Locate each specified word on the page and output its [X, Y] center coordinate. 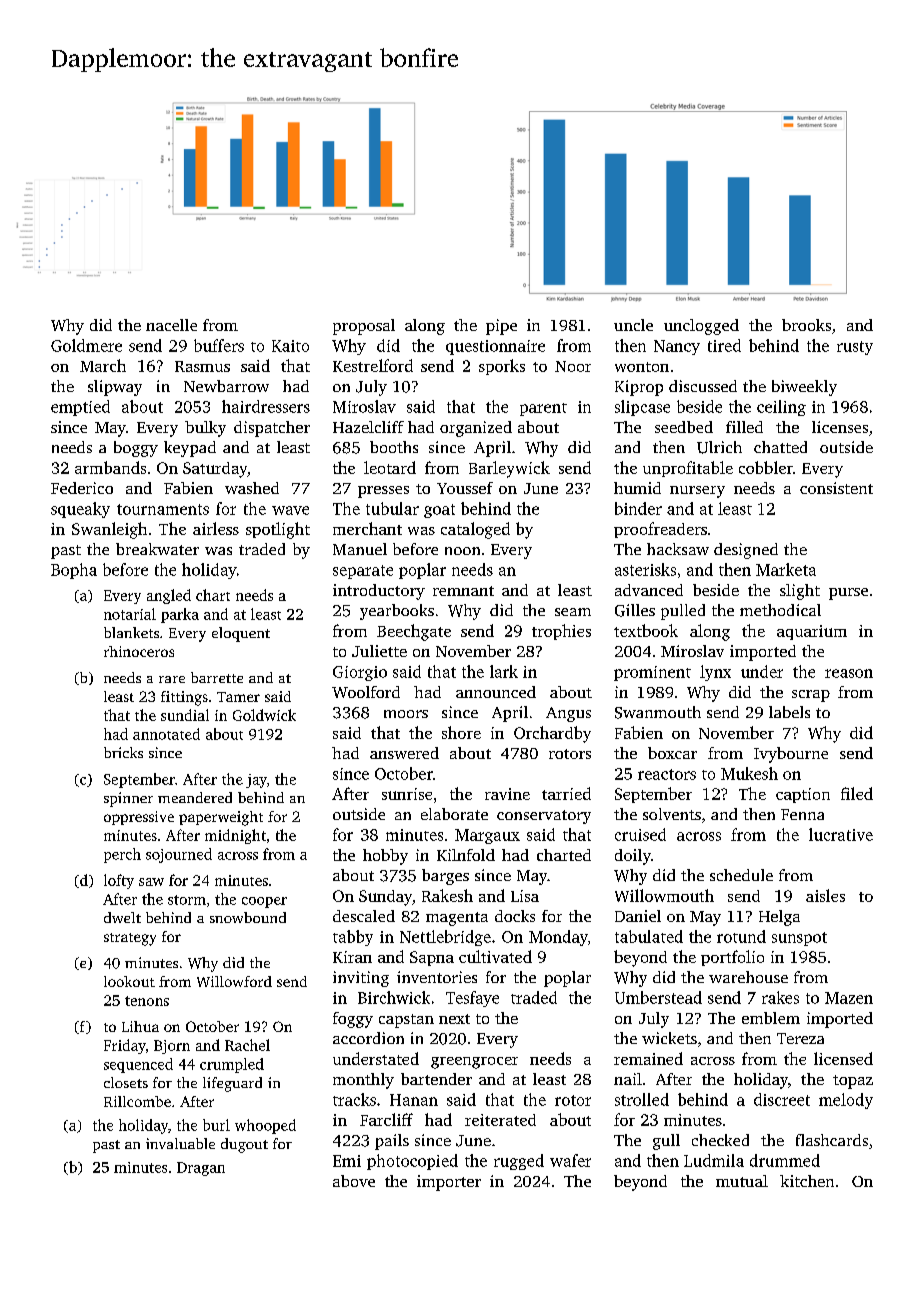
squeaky [80, 510]
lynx [715, 673]
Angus [568, 714]
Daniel [638, 916]
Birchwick [394, 997]
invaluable [180, 1143]
